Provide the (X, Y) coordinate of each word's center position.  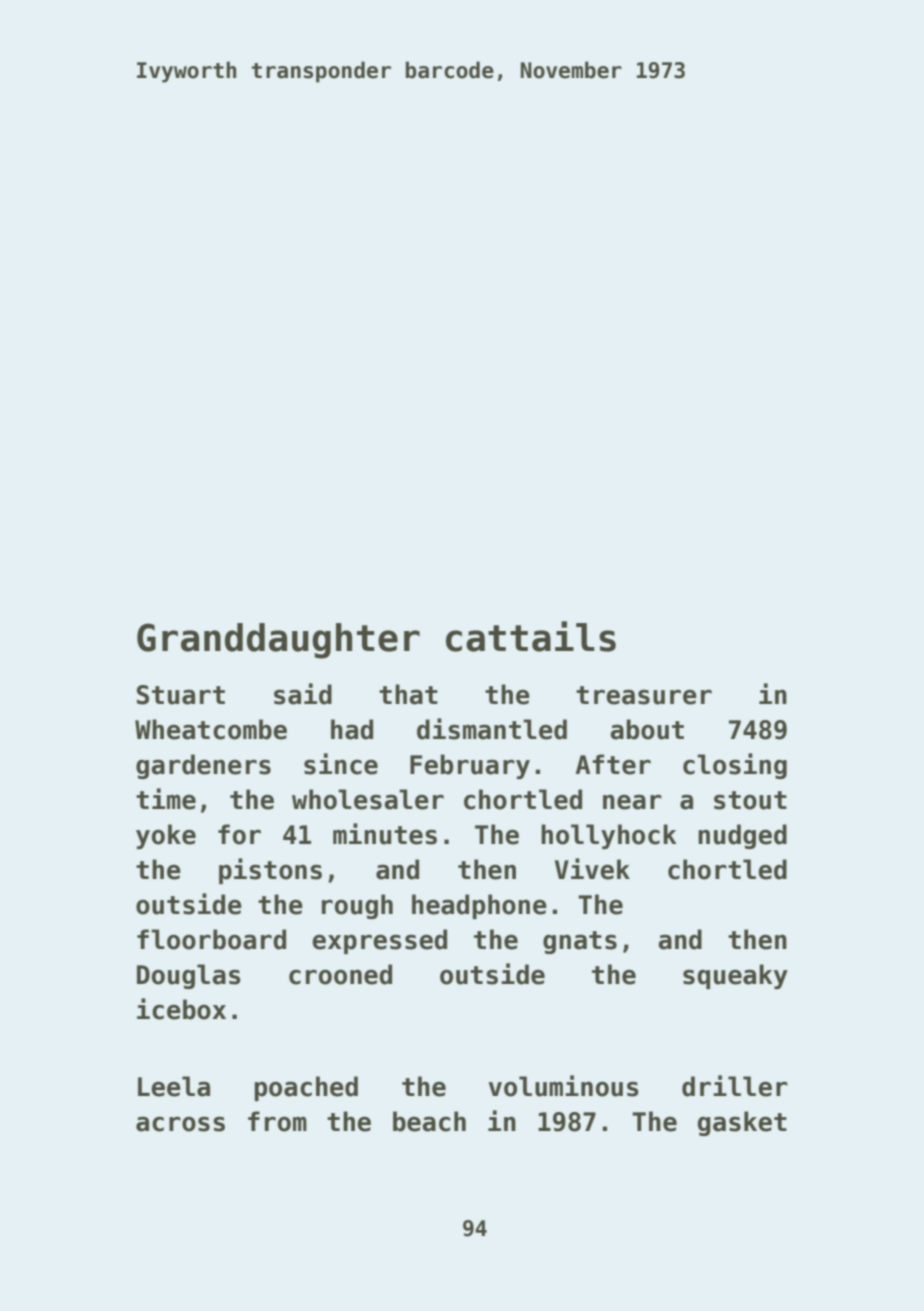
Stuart (181, 695)
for (239, 834)
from (277, 1121)
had (352, 729)
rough (357, 906)
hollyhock (609, 836)
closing (735, 766)
